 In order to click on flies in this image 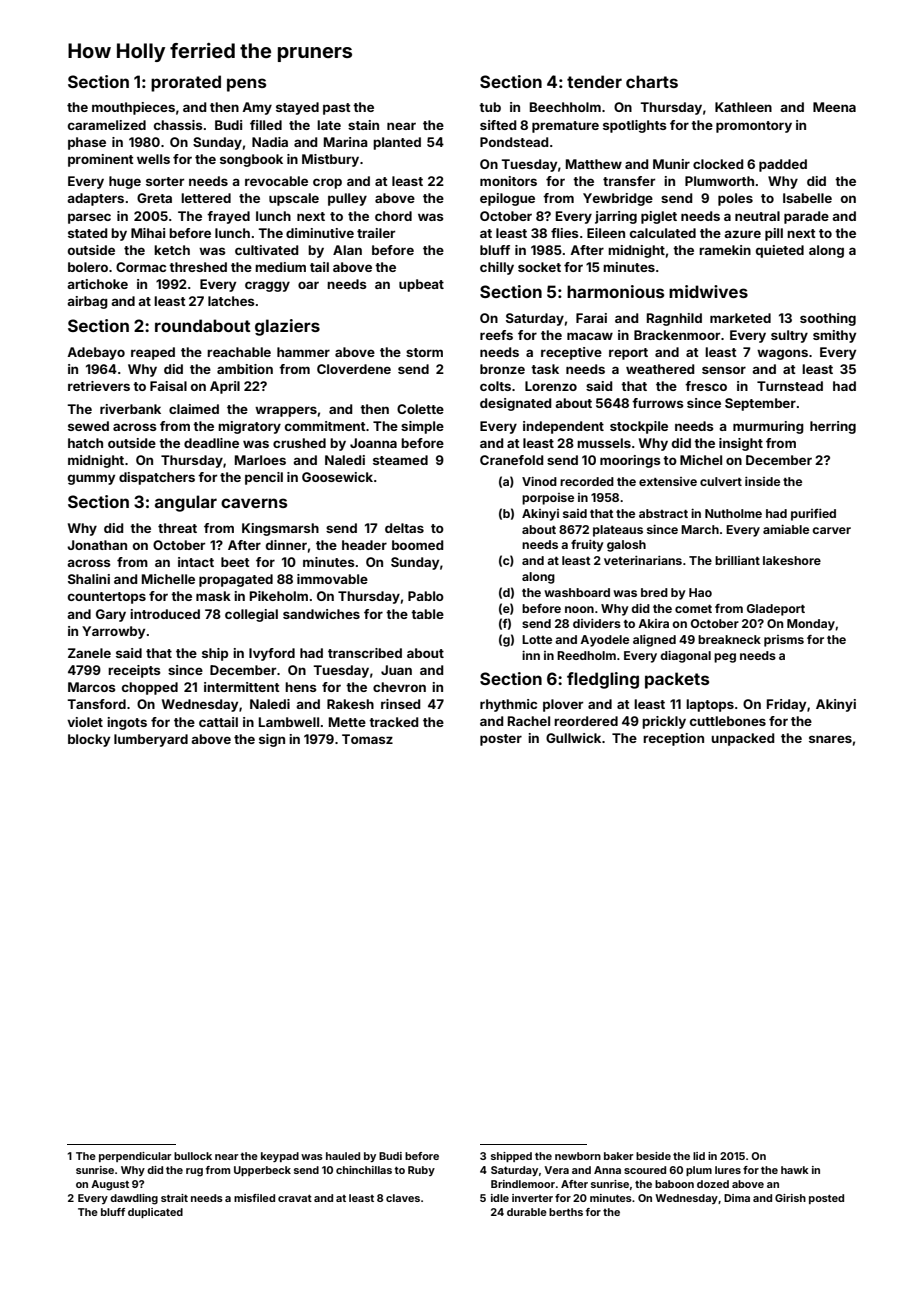, I will do `click(565, 233)`.
